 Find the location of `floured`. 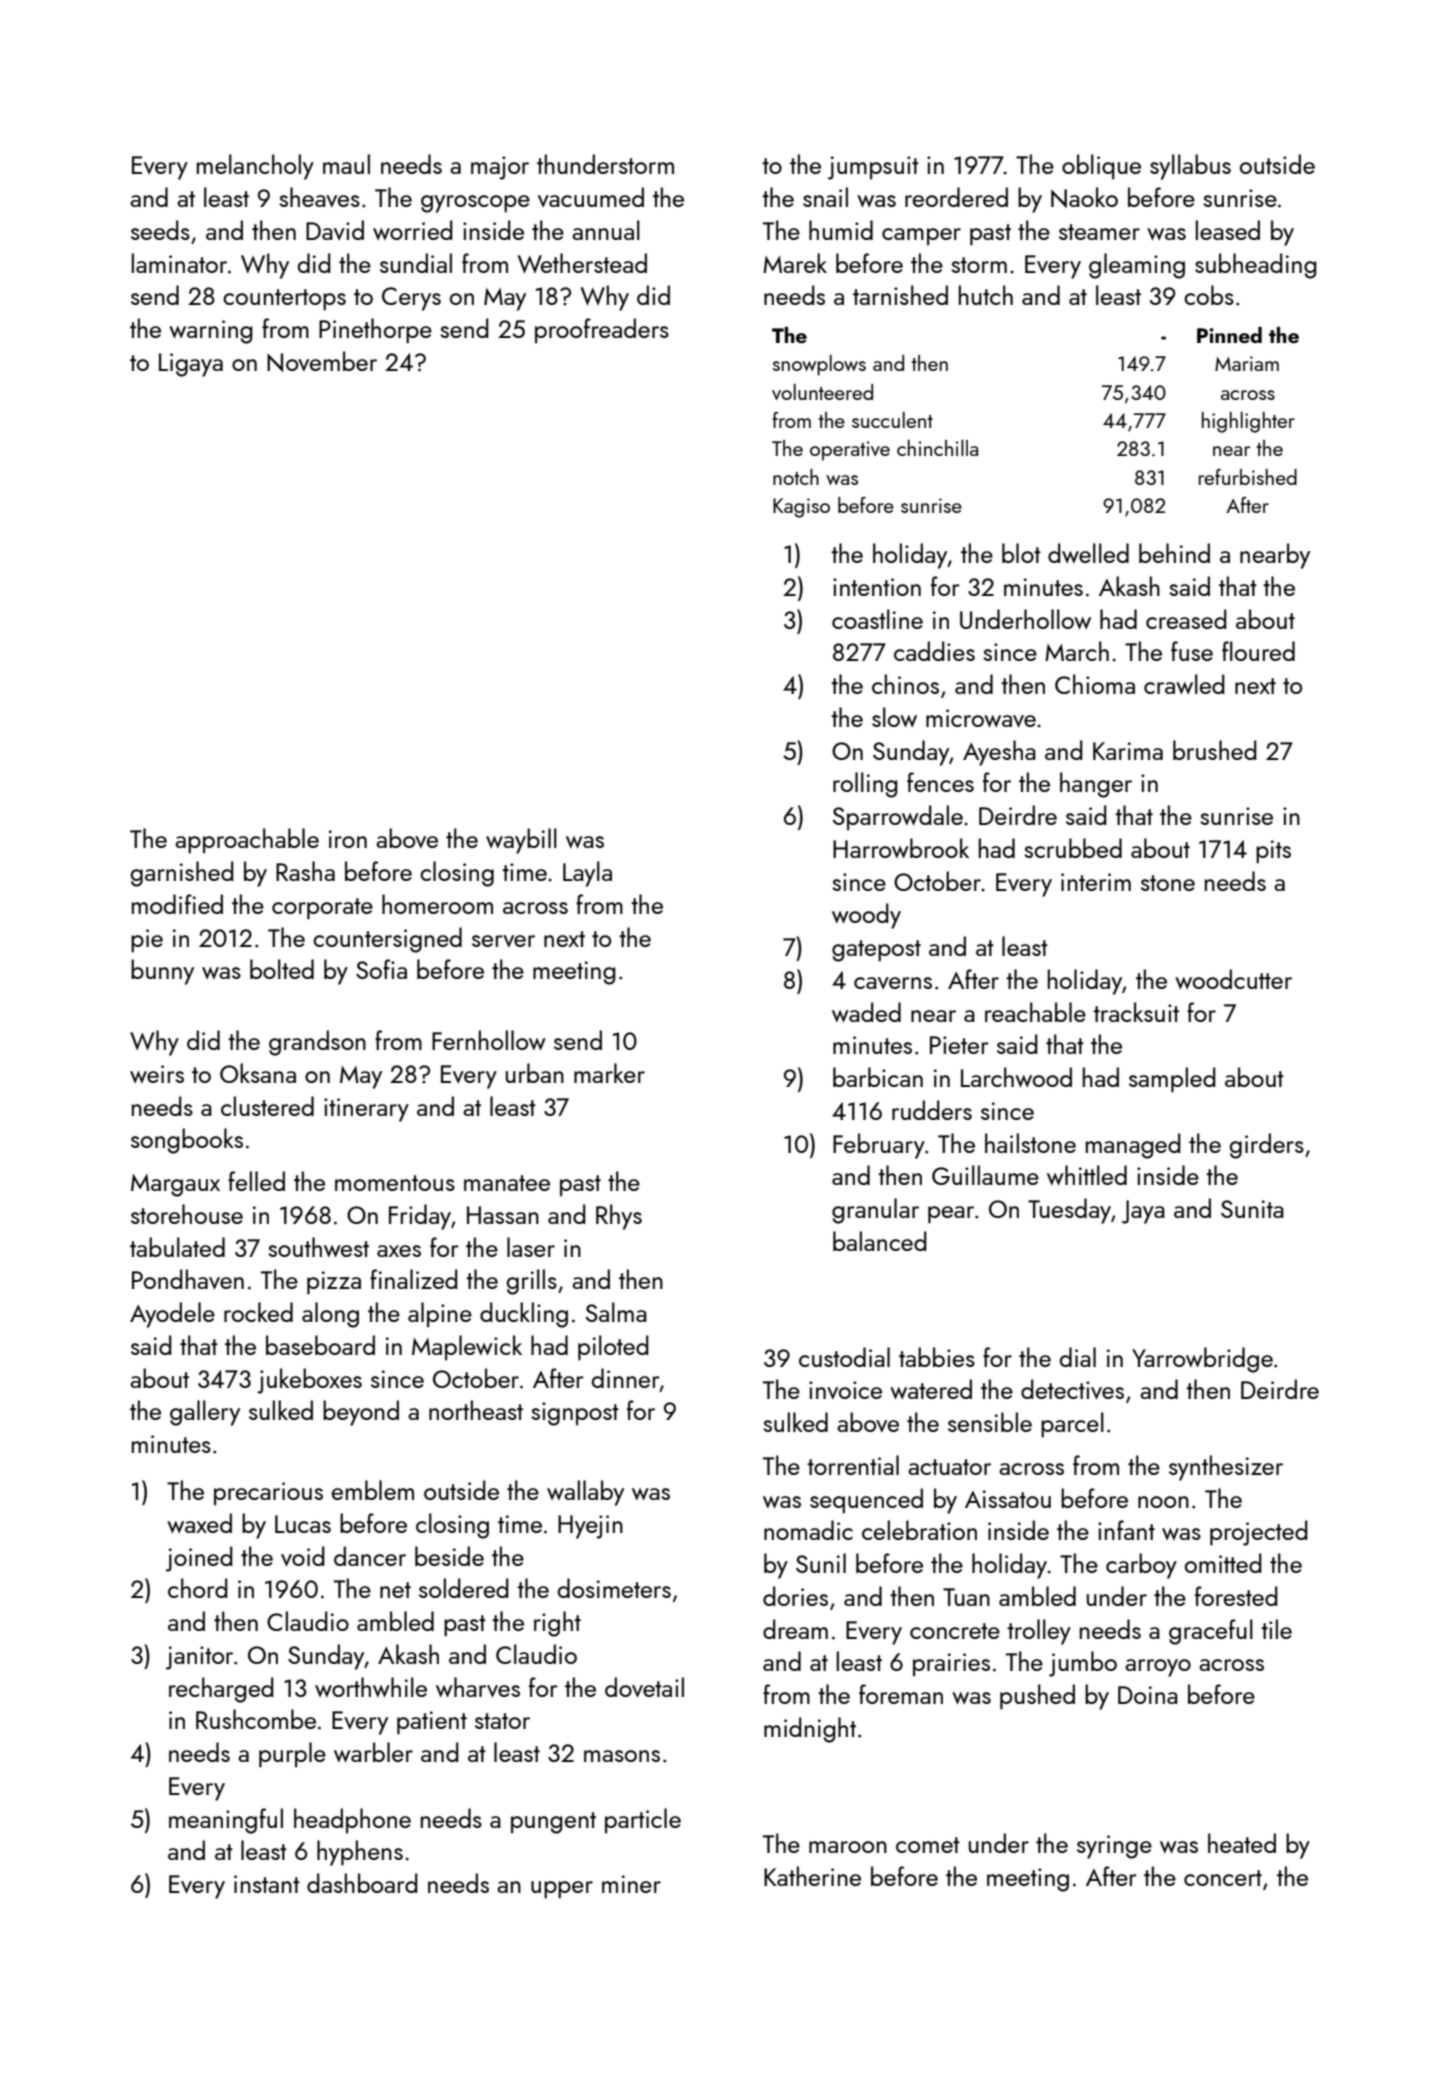

floured is located at coordinates (1258, 651).
